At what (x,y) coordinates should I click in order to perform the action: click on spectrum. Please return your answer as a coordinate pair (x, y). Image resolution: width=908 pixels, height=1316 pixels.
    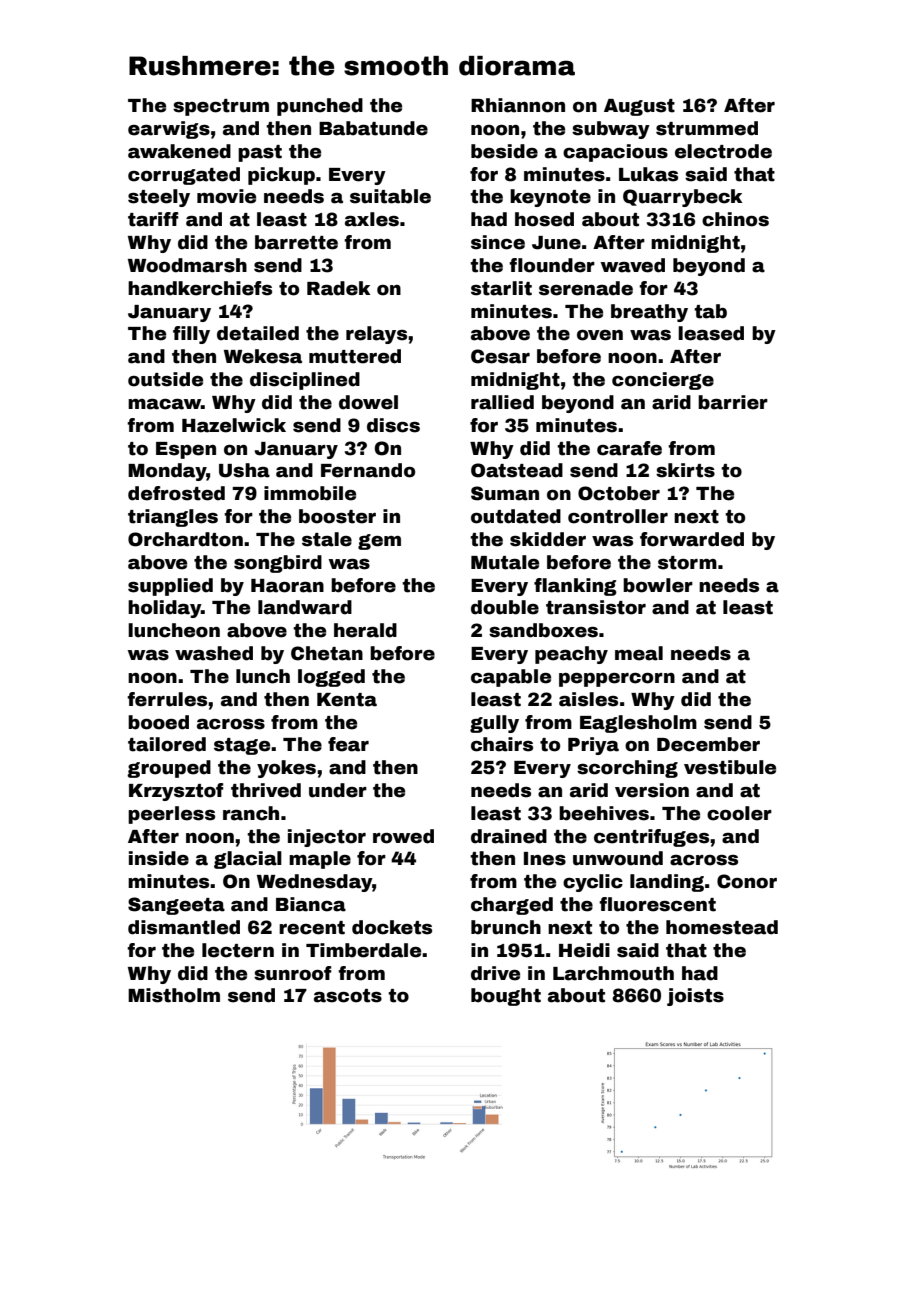
    Looking at the image, I should click on (221, 107).
